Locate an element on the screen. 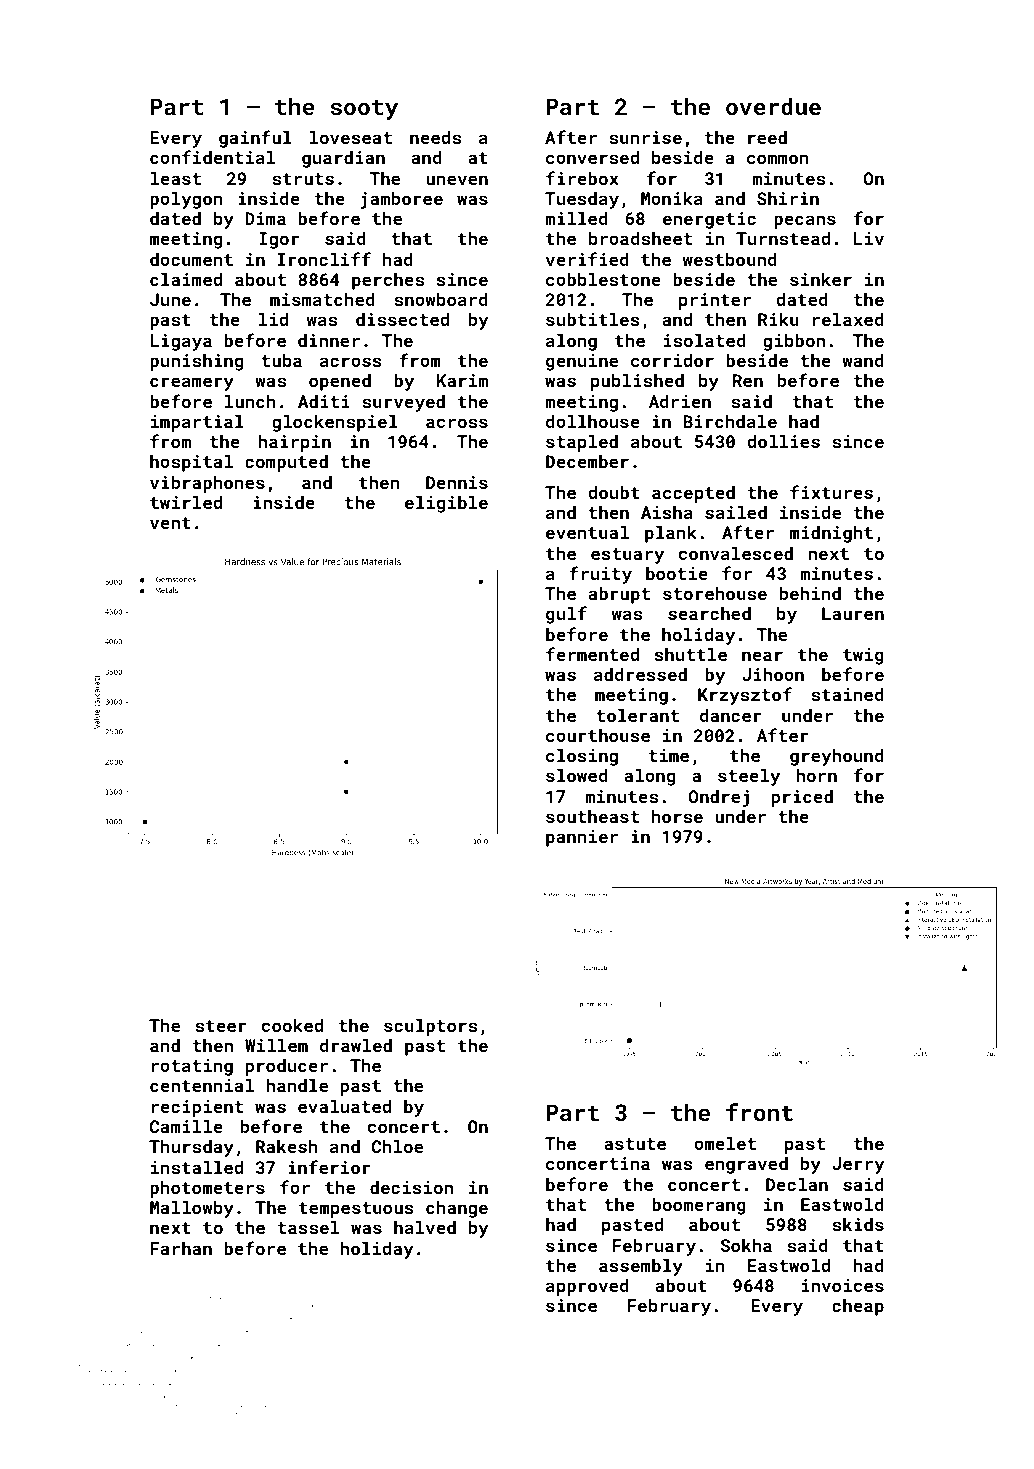 This screenshot has height=1469, width=1034. halved is located at coordinates (425, 1227).
